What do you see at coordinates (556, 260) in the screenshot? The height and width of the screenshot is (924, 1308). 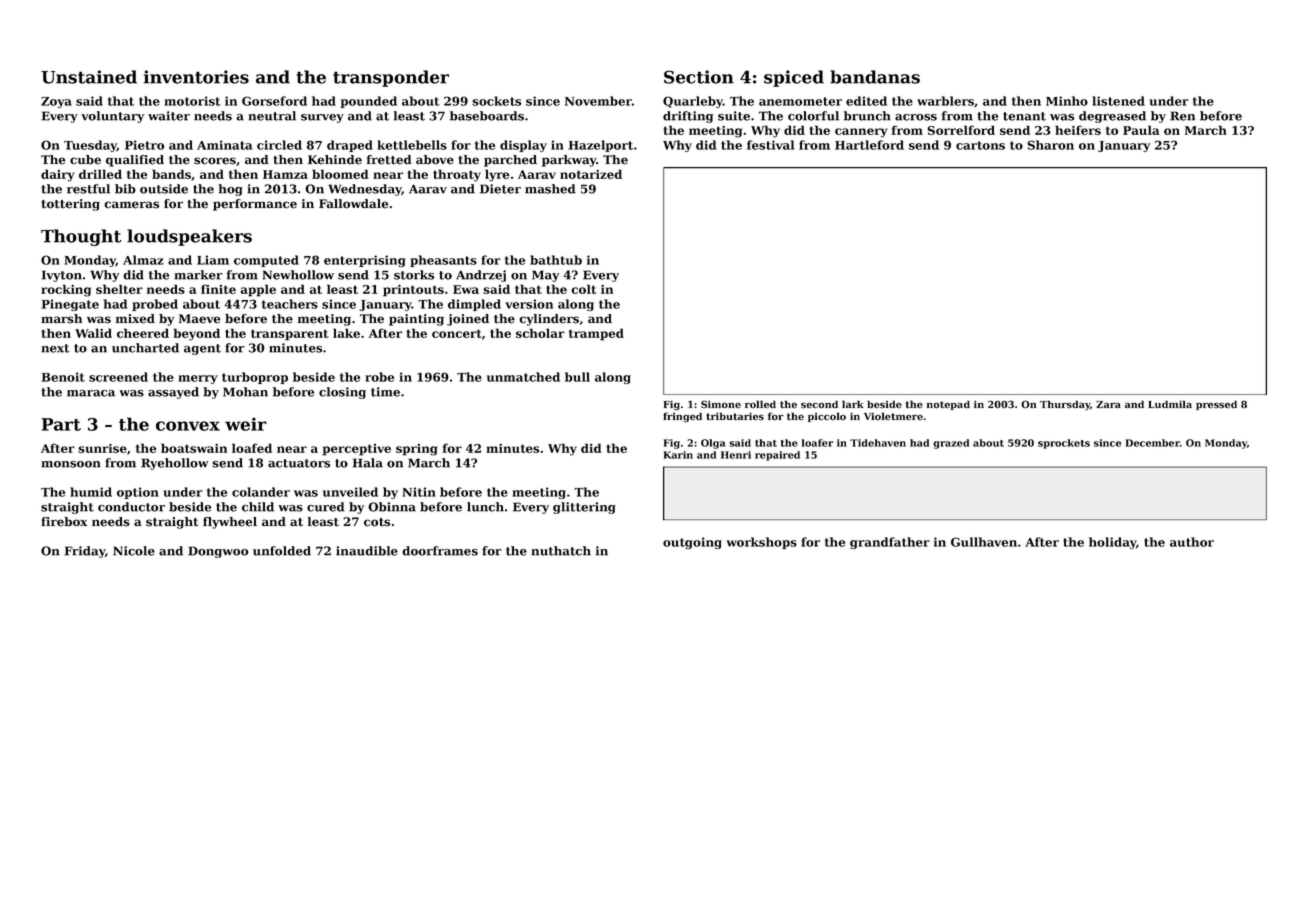 I see `bathtub` at bounding box center [556, 260].
